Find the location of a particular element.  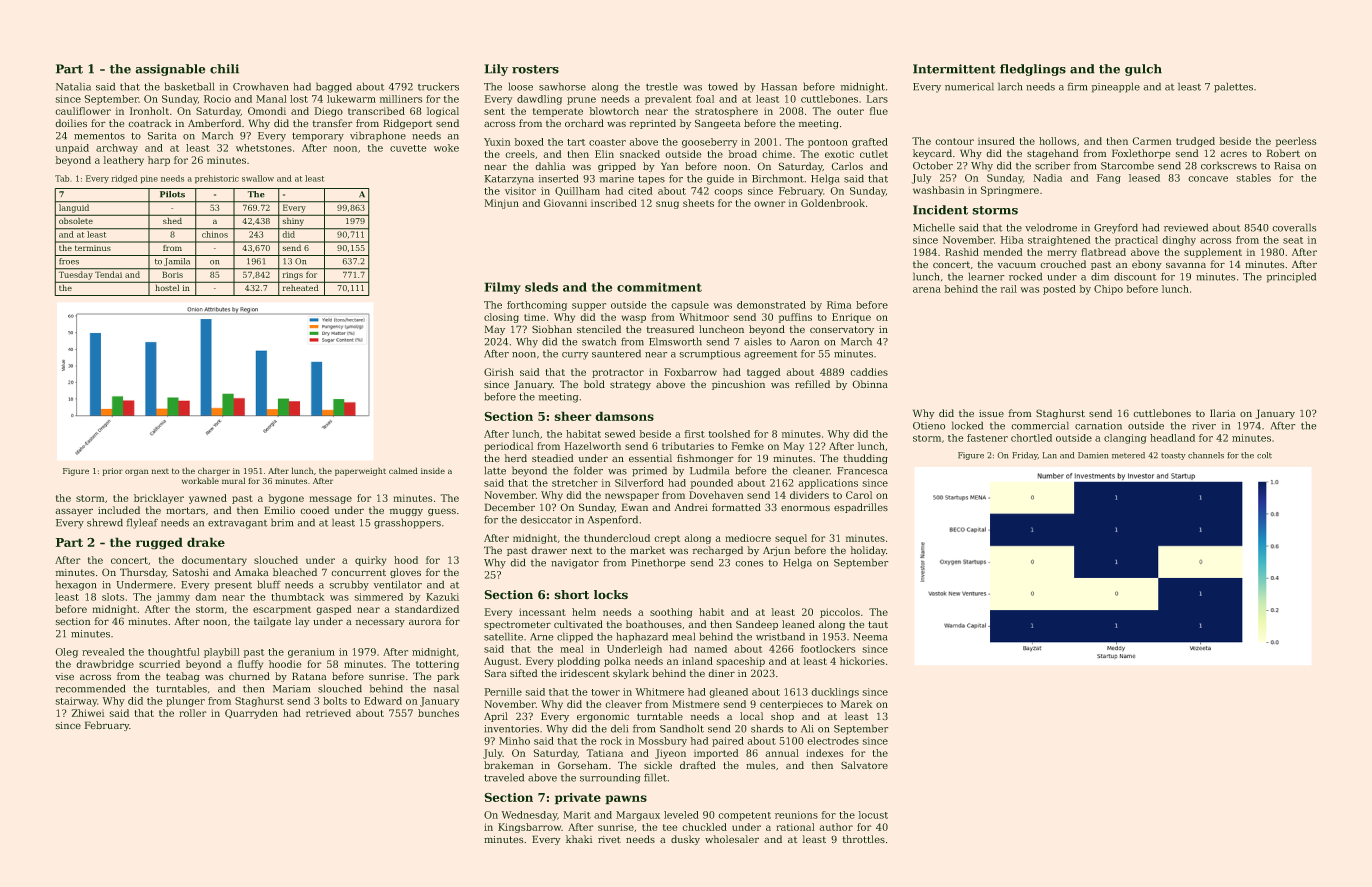

Raisa is located at coordinates (1287, 166).
